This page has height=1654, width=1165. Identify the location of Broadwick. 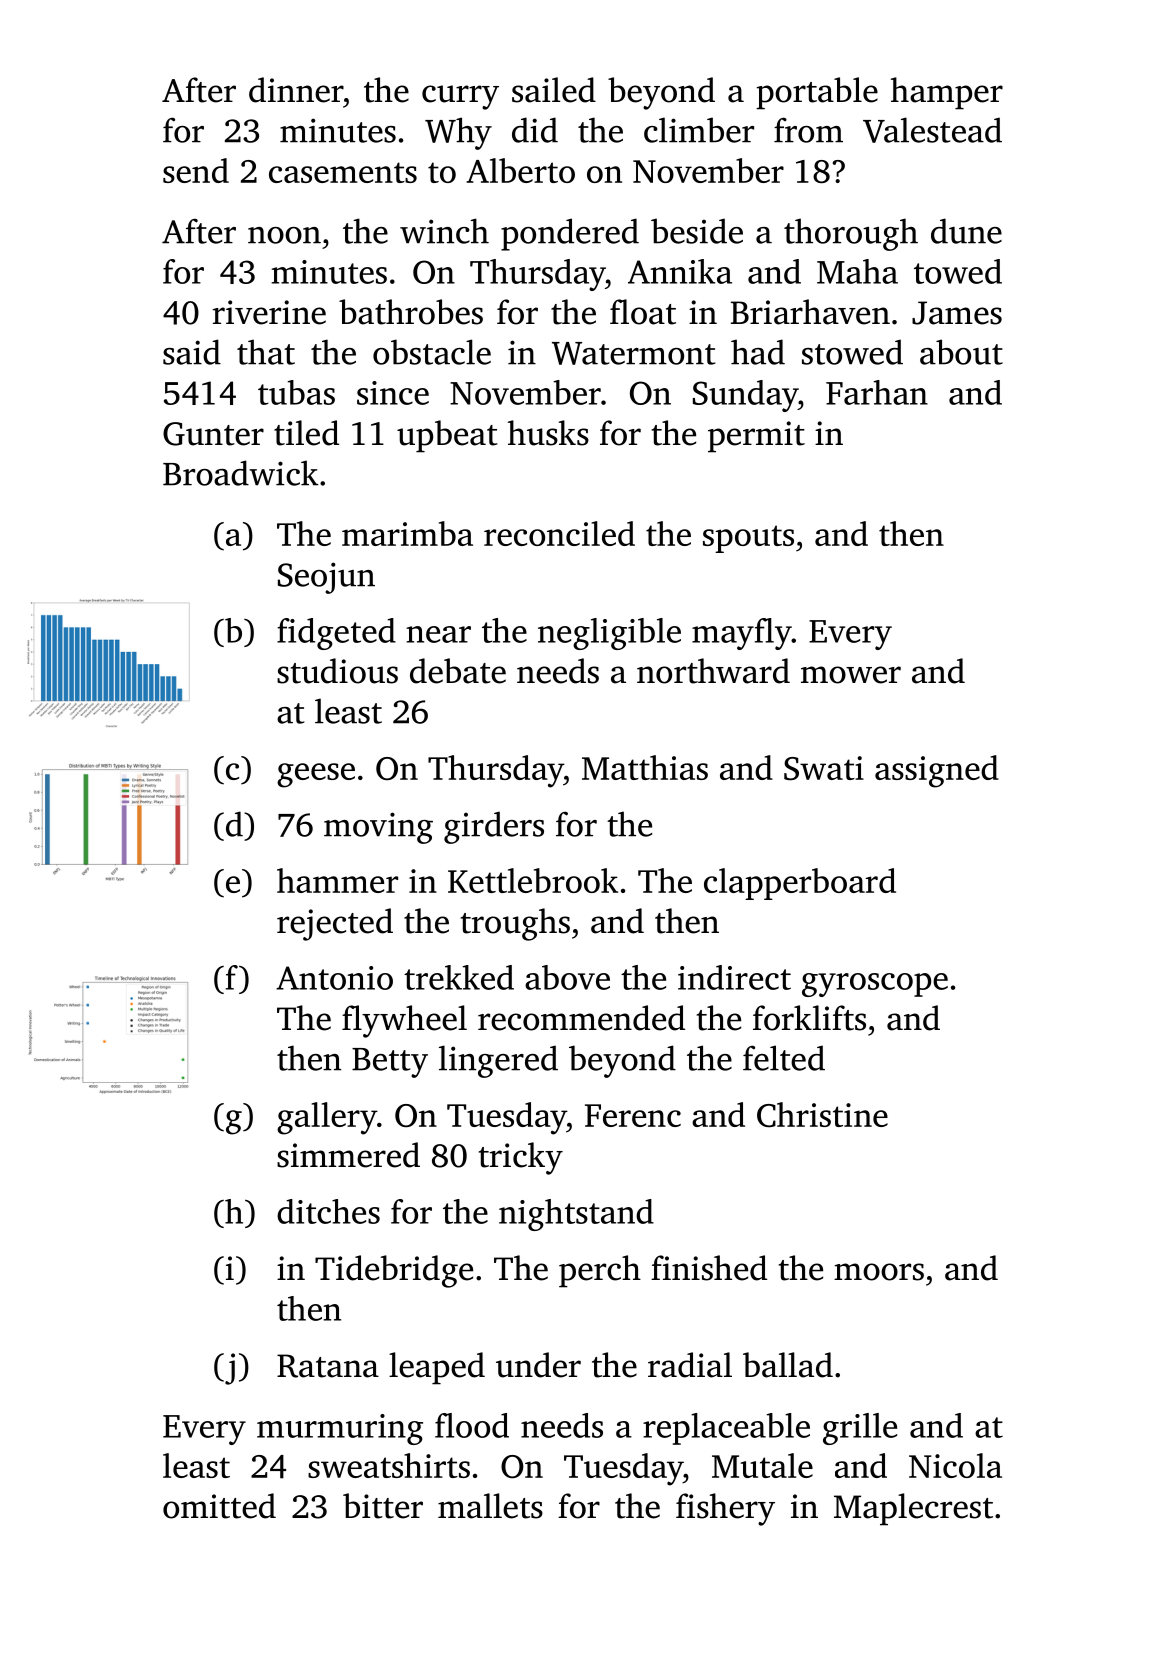
(240, 473).
